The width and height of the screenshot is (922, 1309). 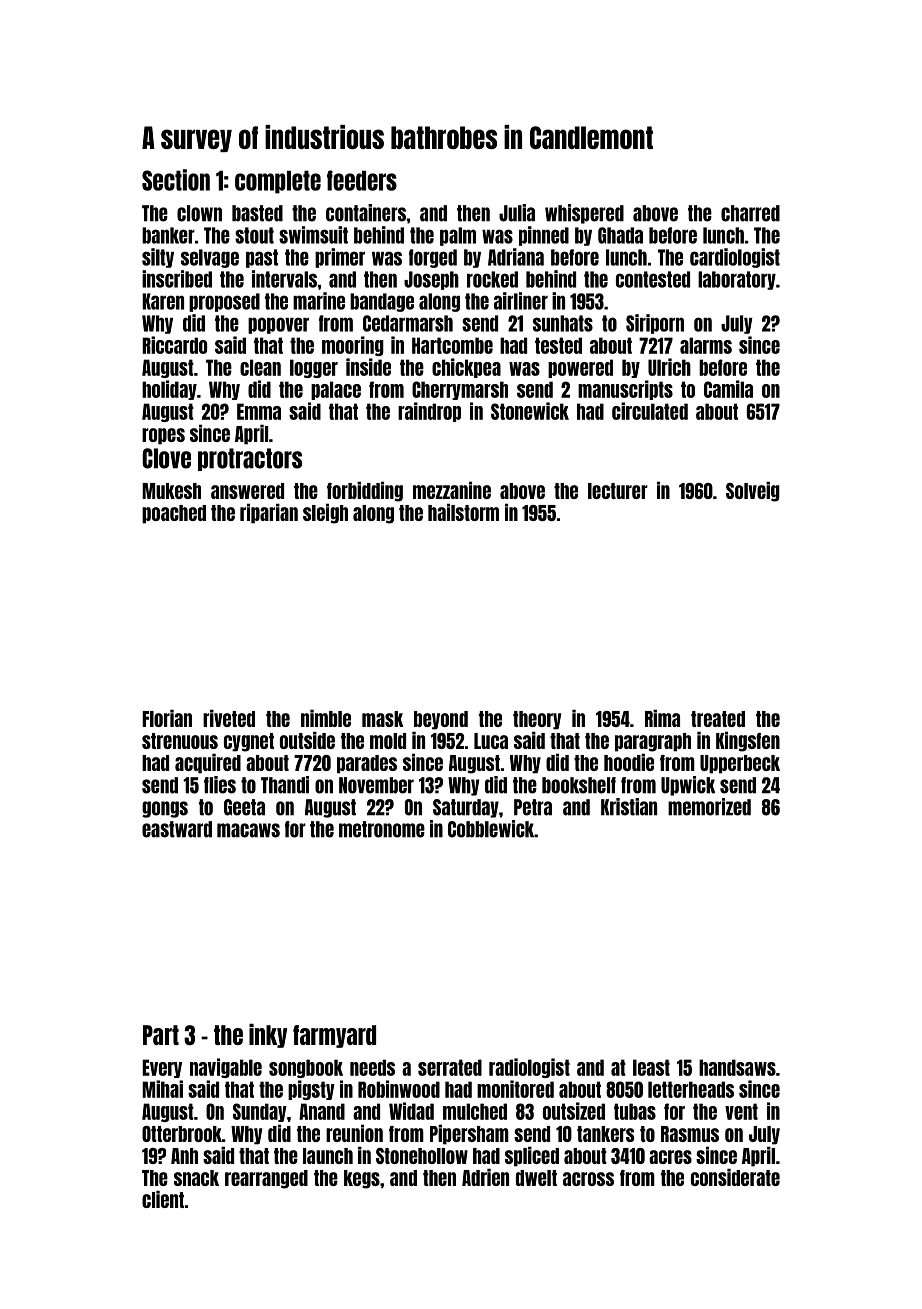 What do you see at coordinates (750, 213) in the screenshot?
I see `charred` at bounding box center [750, 213].
